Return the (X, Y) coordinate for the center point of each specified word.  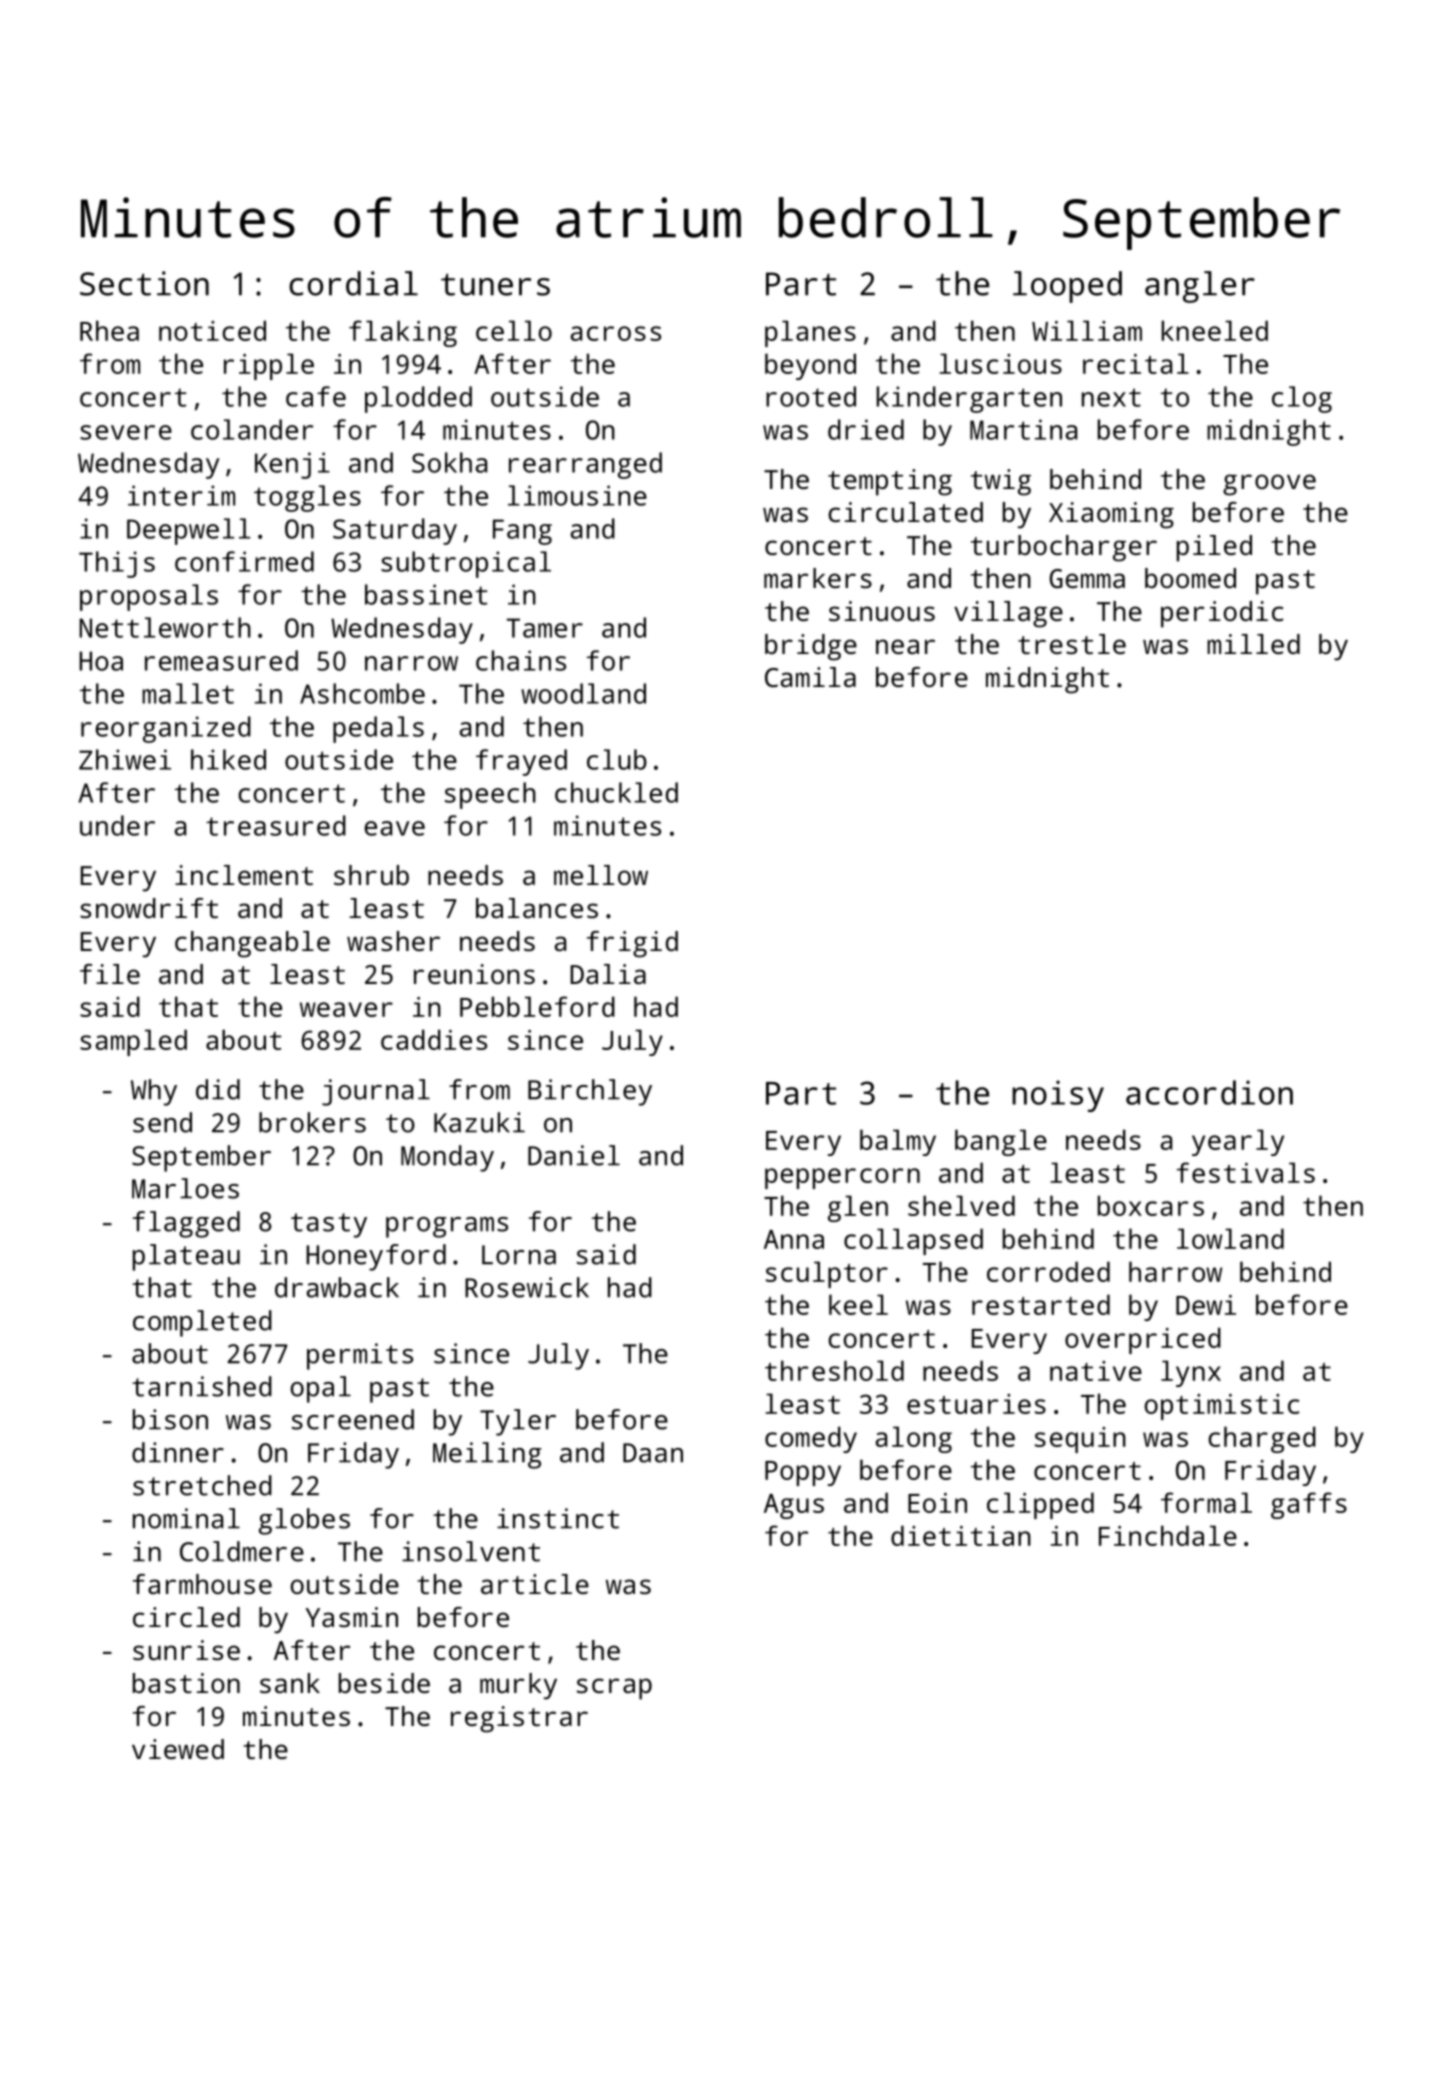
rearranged (585, 465)
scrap (614, 1689)
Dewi (1206, 1305)
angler (1200, 287)
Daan (653, 1453)
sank (290, 1683)
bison (170, 1419)
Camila (810, 677)
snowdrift (149, 908)
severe (126, 432)
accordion (1209, 1092)
